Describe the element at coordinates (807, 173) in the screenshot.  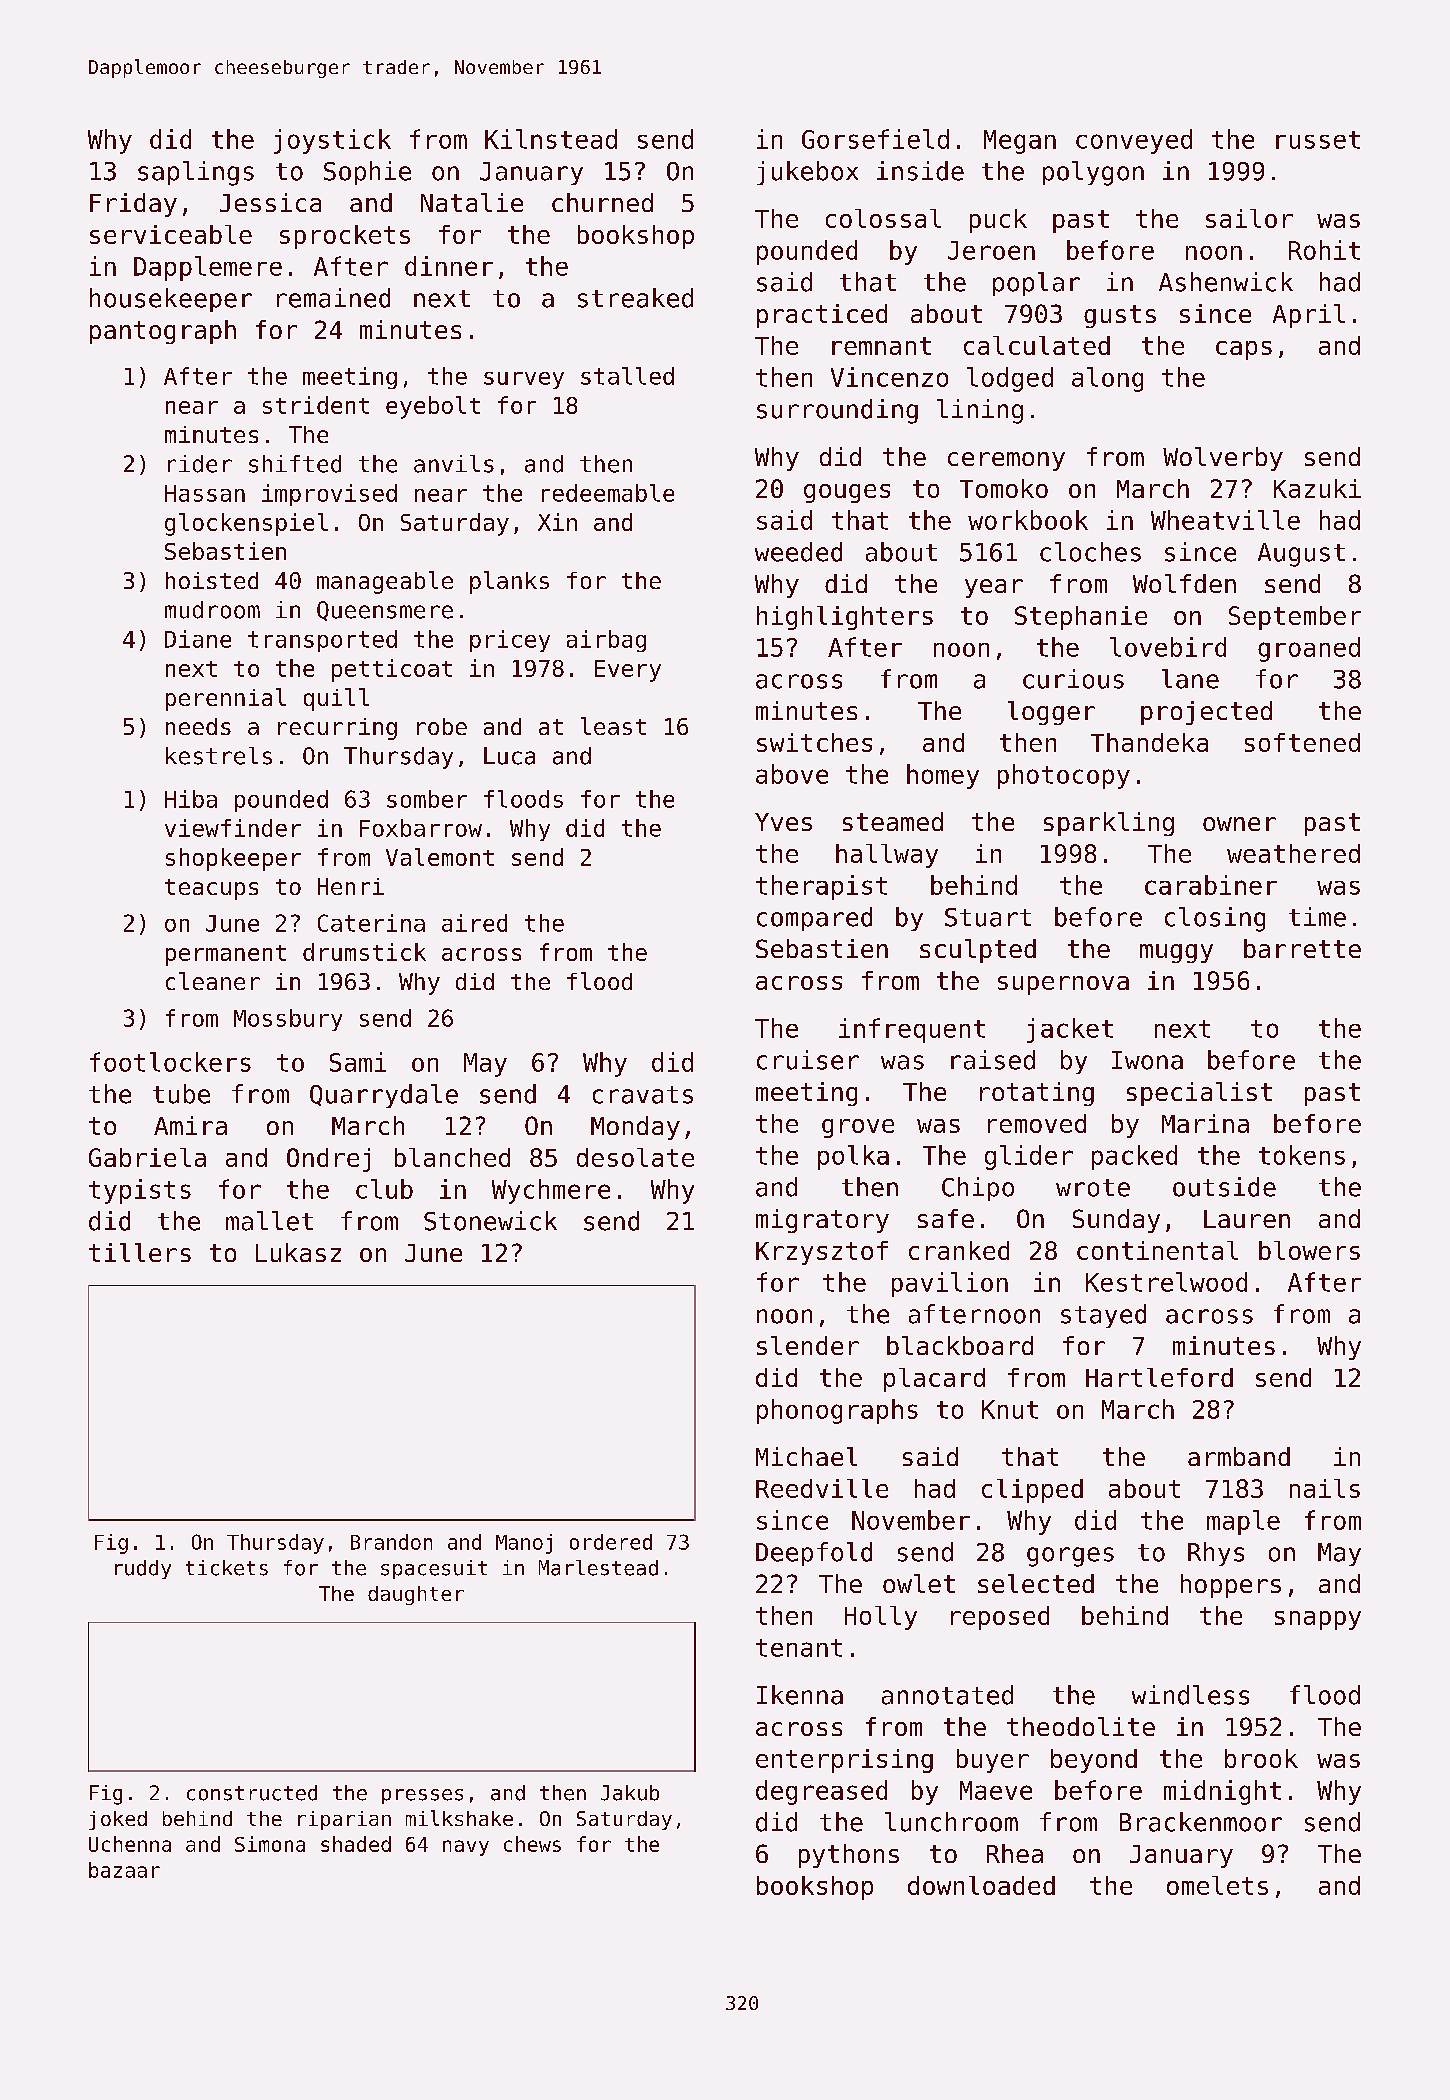
I see `jukebox` at that location.
